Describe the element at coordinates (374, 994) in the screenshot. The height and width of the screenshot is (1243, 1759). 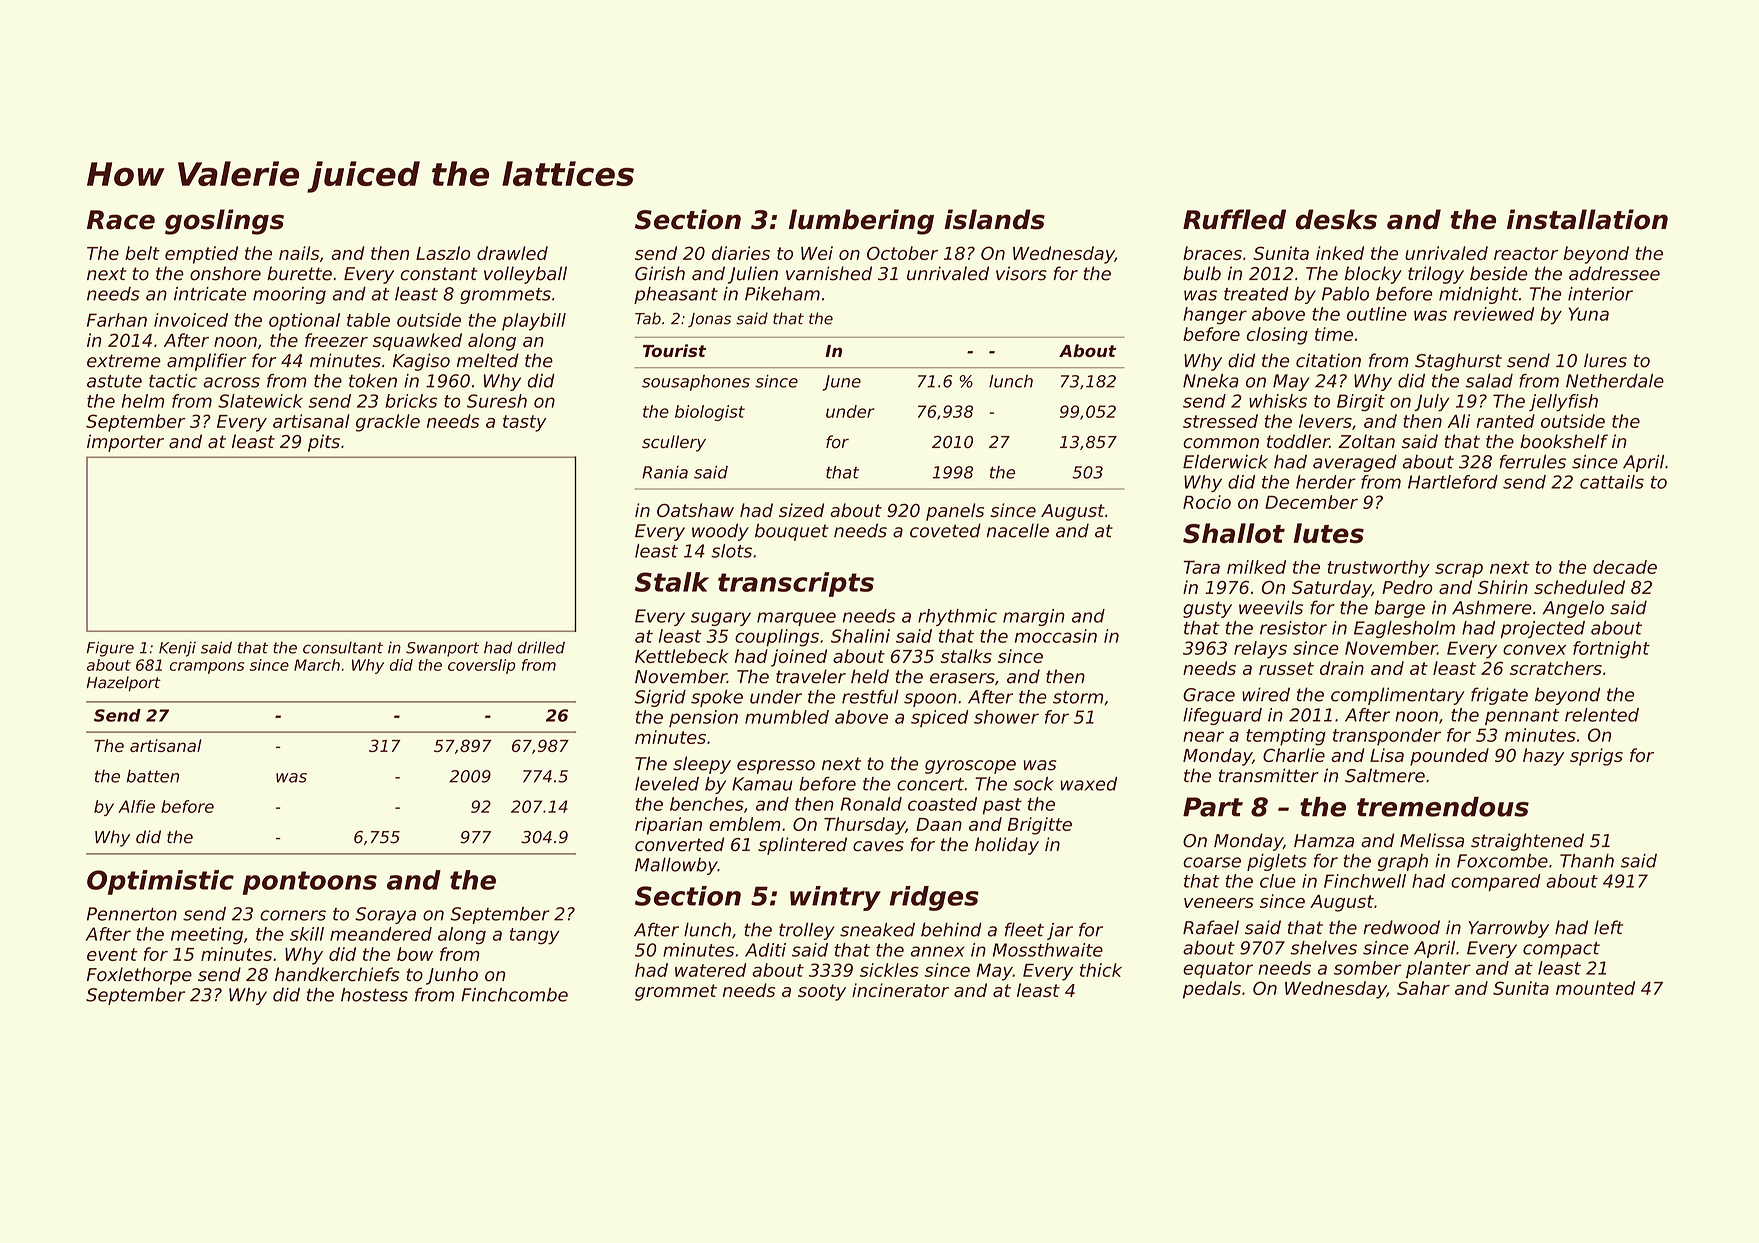
I see `hostess` at that location.
